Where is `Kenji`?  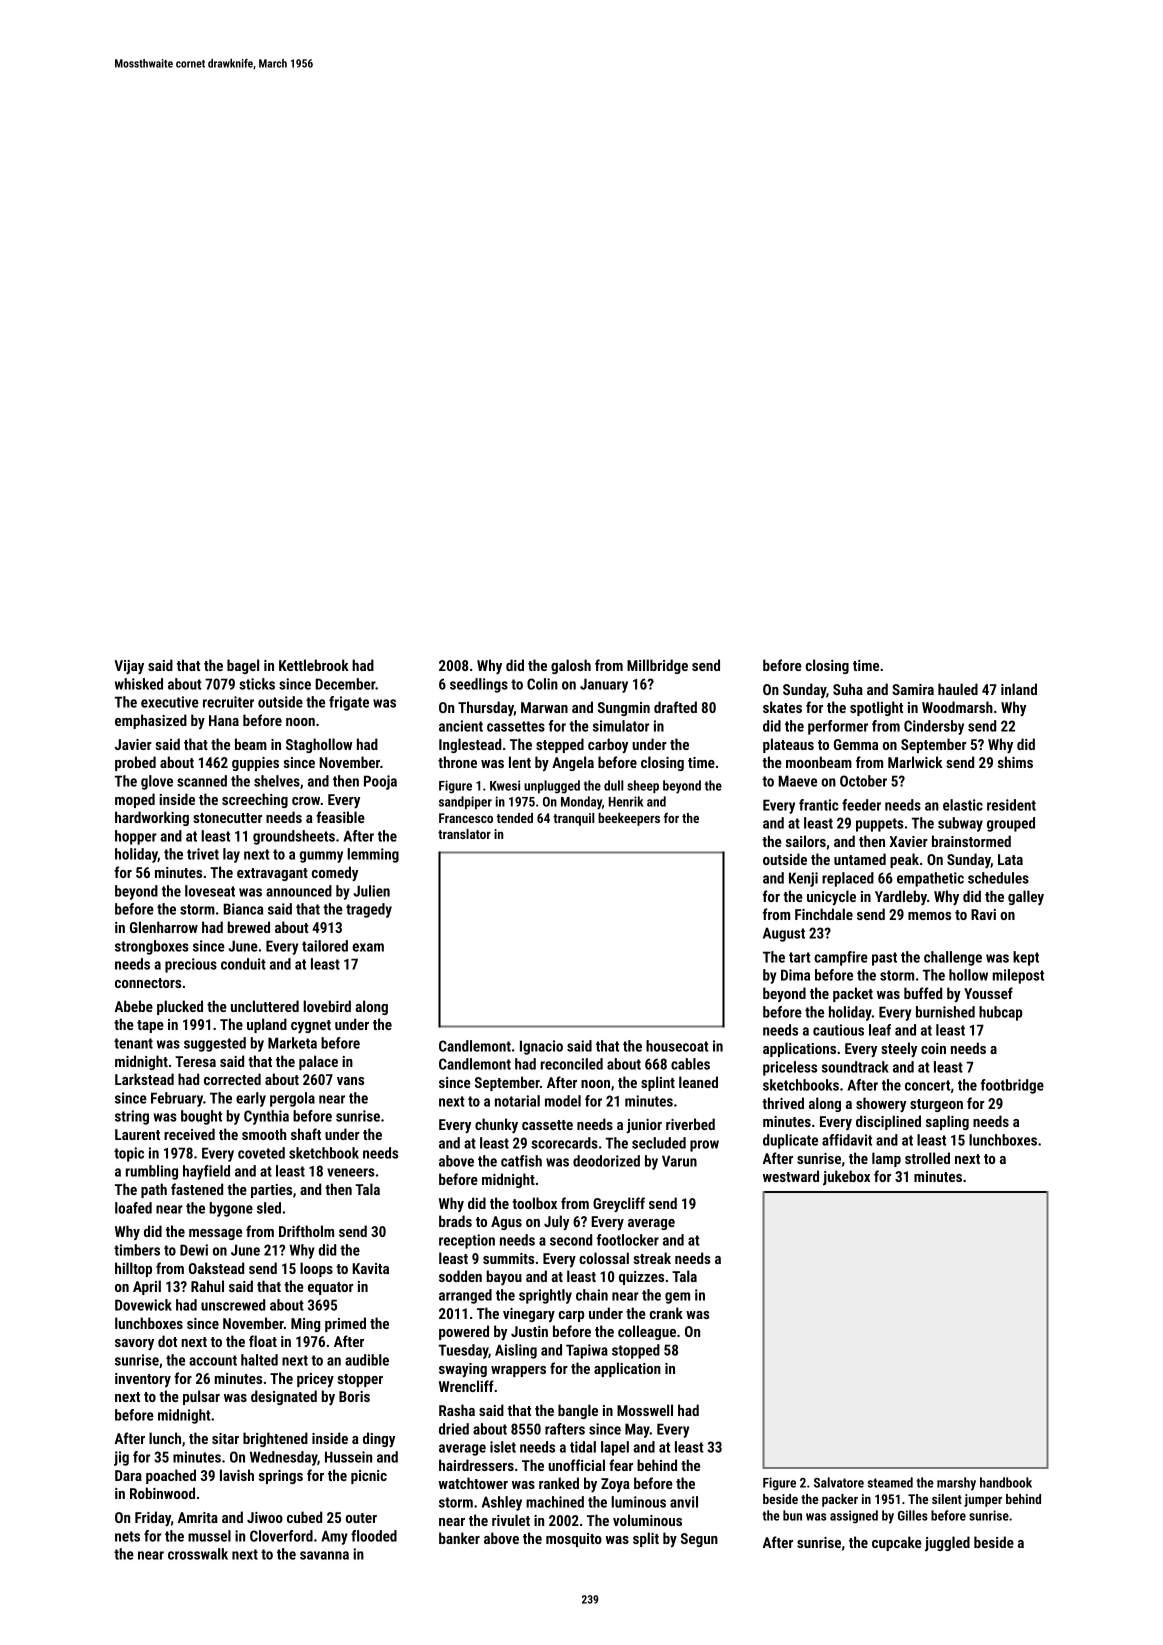
Kenji is located at coordinates (803, 879).
